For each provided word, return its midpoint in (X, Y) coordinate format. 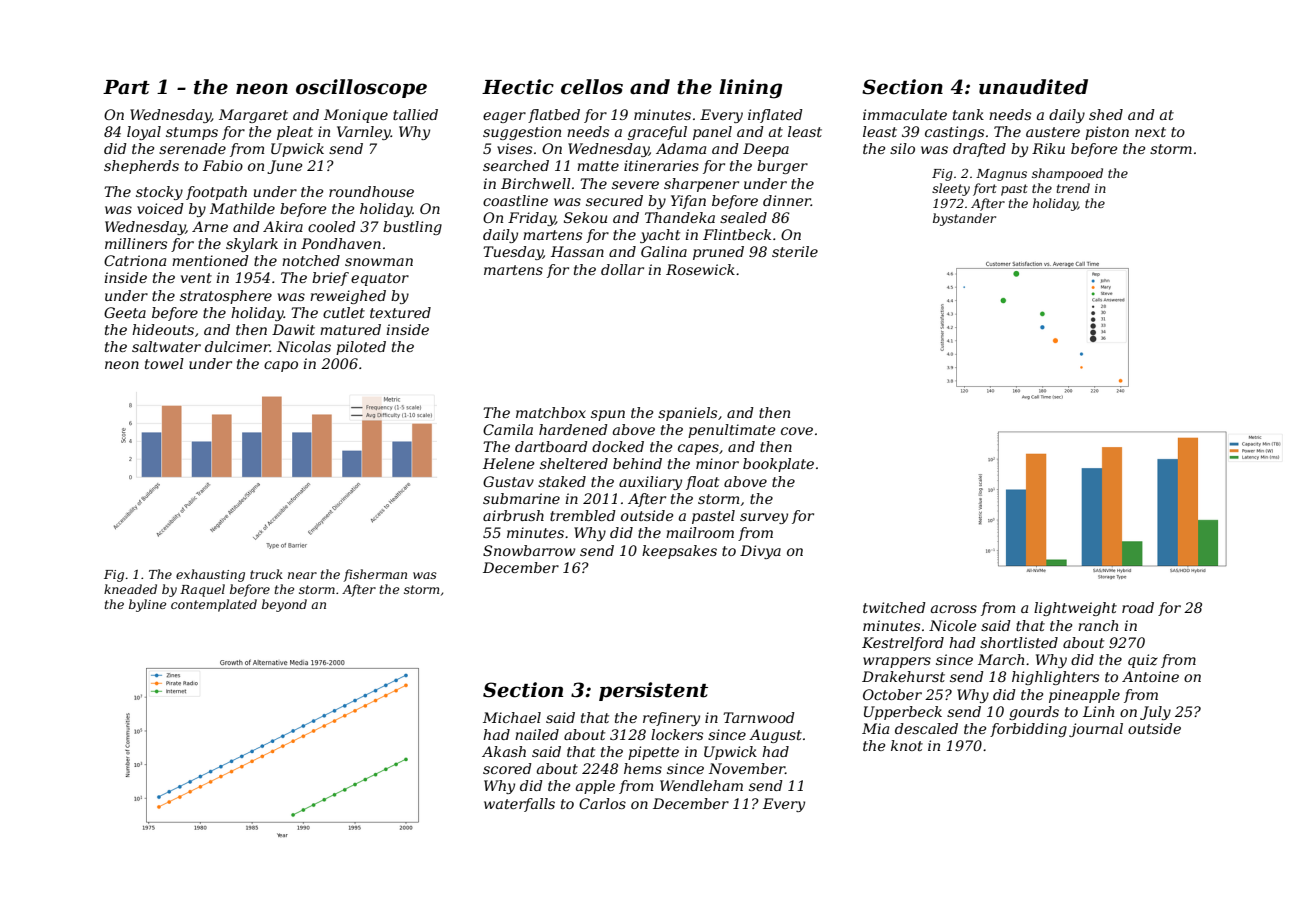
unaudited (1033, 87)
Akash (504, 751)
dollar (622, 269)
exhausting (210, 575)
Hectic (518, 87)
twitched (894, 607)
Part (126, 87)
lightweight (1075, 609)
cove (797, 431)
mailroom (700, 532)
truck (266, 574)
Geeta (125, 312)
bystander (964, 219)
